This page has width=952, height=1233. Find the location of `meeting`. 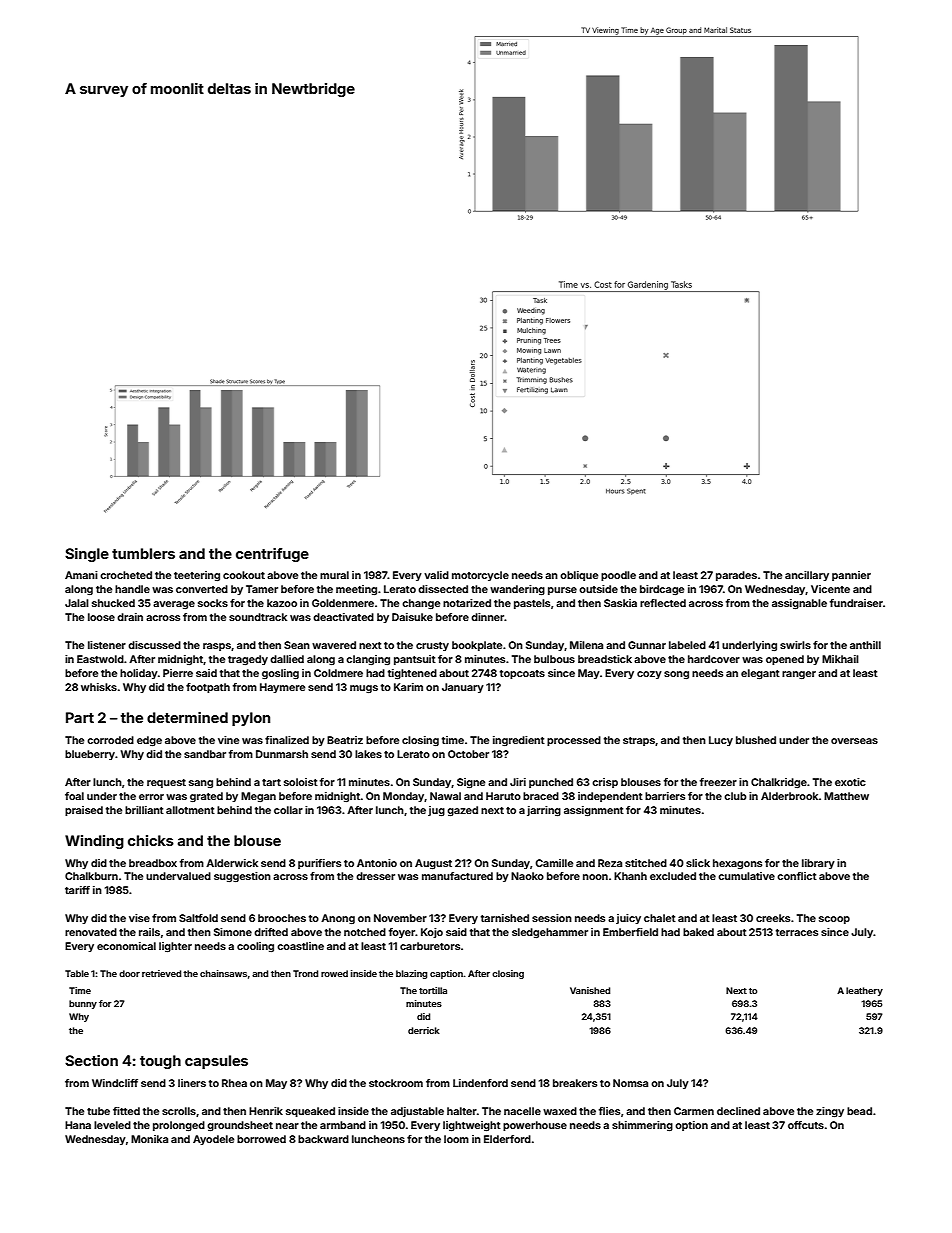

meeting is located at coordinates (356, 590).
